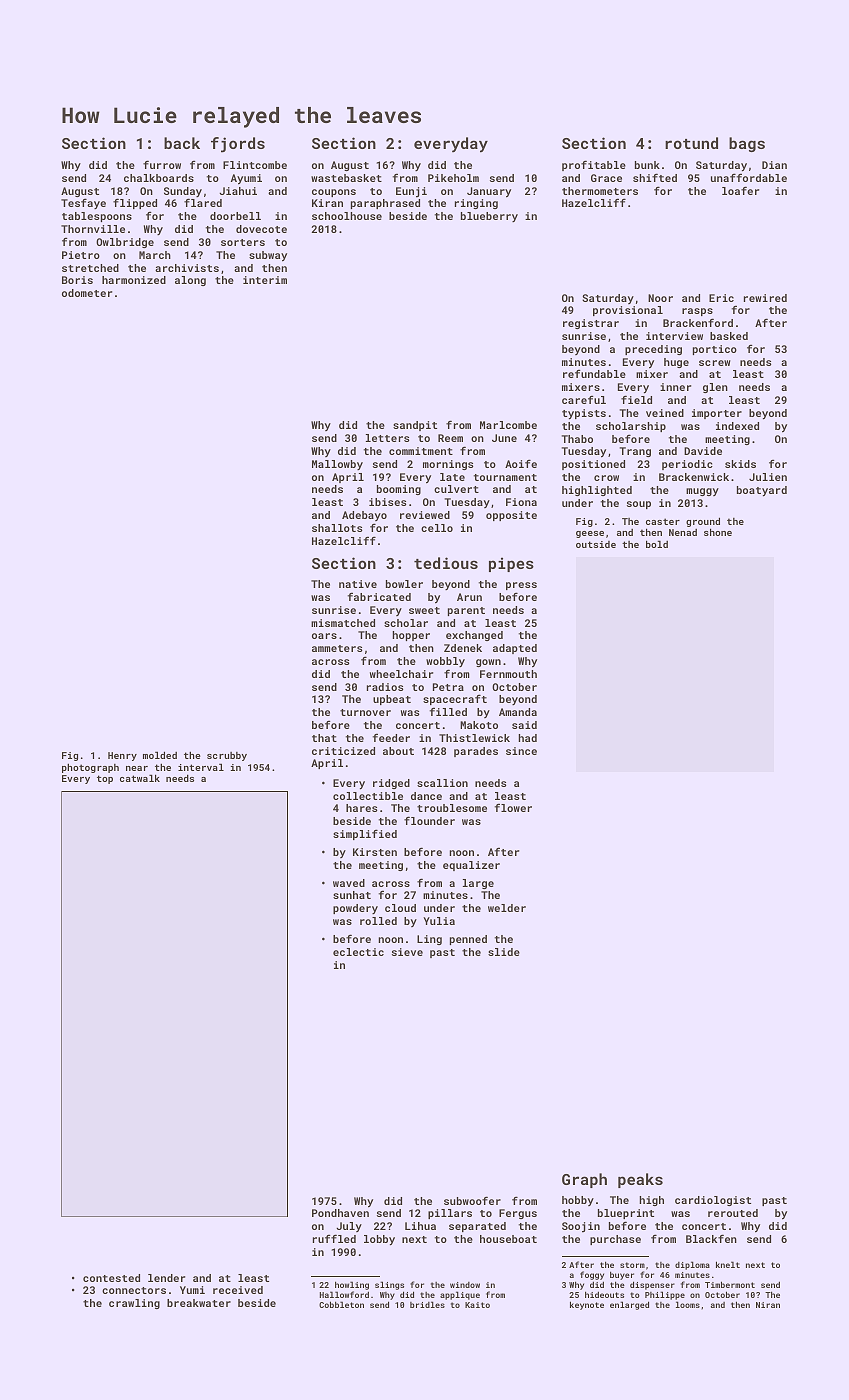 The width and height of the document is (849, 1400). What do you see at coordinates (768, 1305) in the document?
I see `Niran` at bounding box center [768, 1305].
